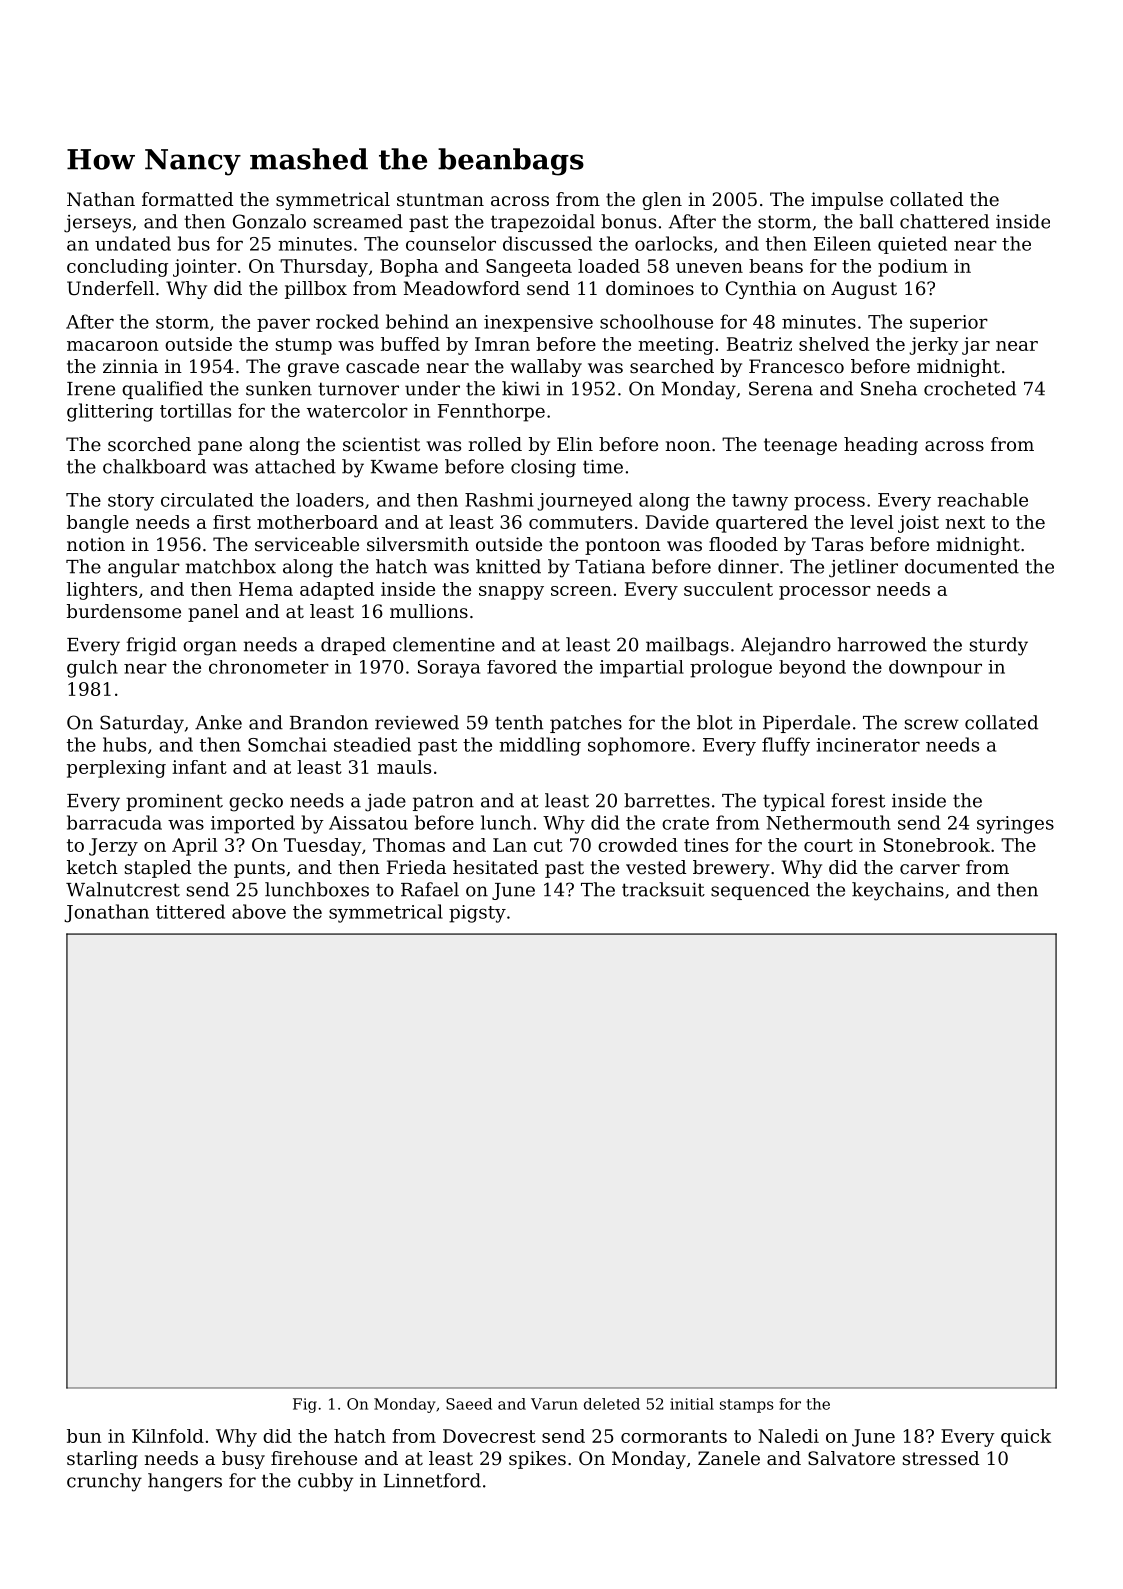 Image resolution: width=1123 pixels, height=1589 pixels. What do you see at coordinates (662, 201) in the screenshot?
I see `glen` at bounding box center [662, 201].
